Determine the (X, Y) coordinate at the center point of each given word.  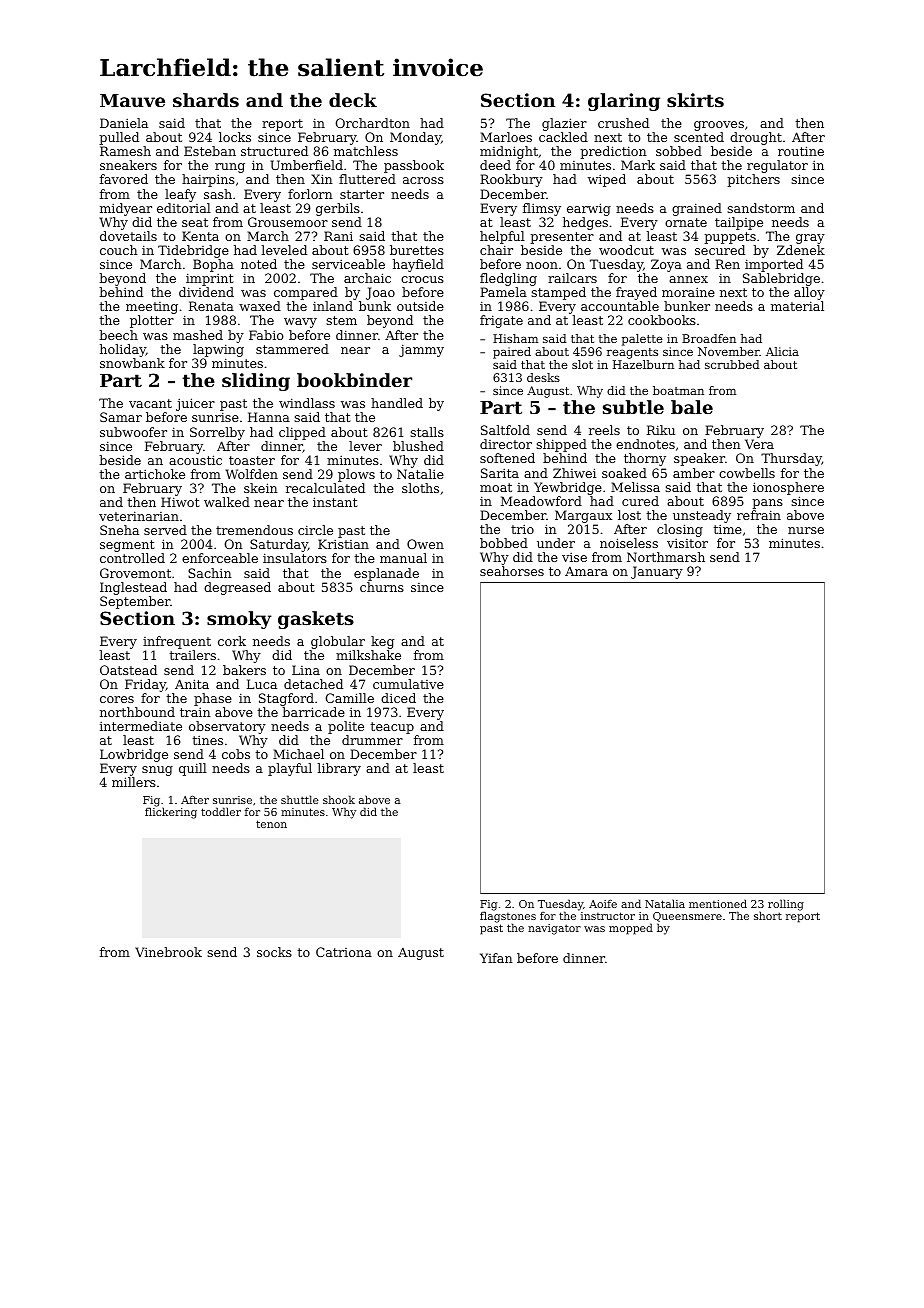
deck (353, 100)
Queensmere (687, 918)
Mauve (132, 100)
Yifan (496, 958)
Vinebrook (168, 952)
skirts (695, 100)
